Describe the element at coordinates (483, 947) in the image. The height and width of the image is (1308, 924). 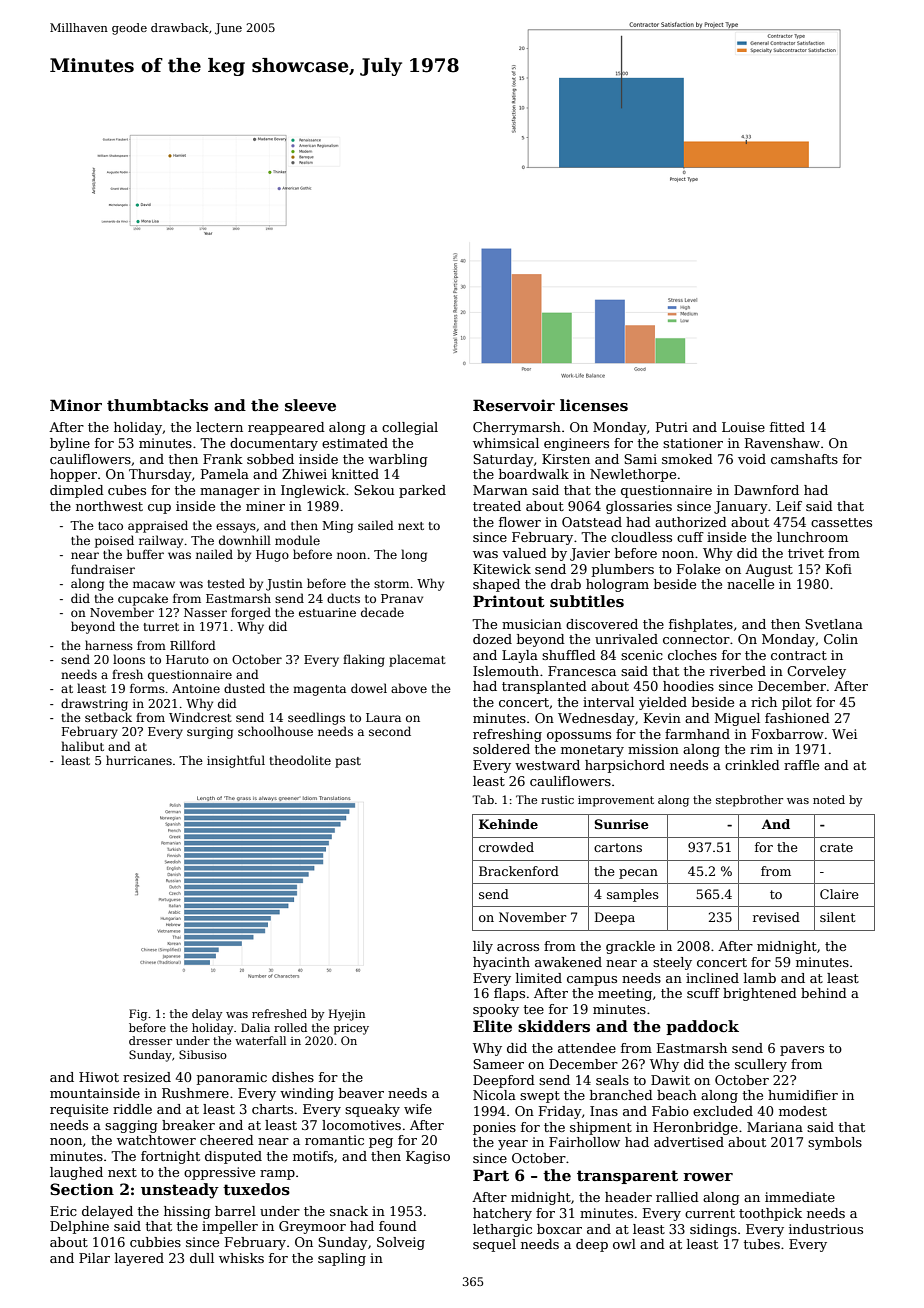
I see `lily` at that location.
